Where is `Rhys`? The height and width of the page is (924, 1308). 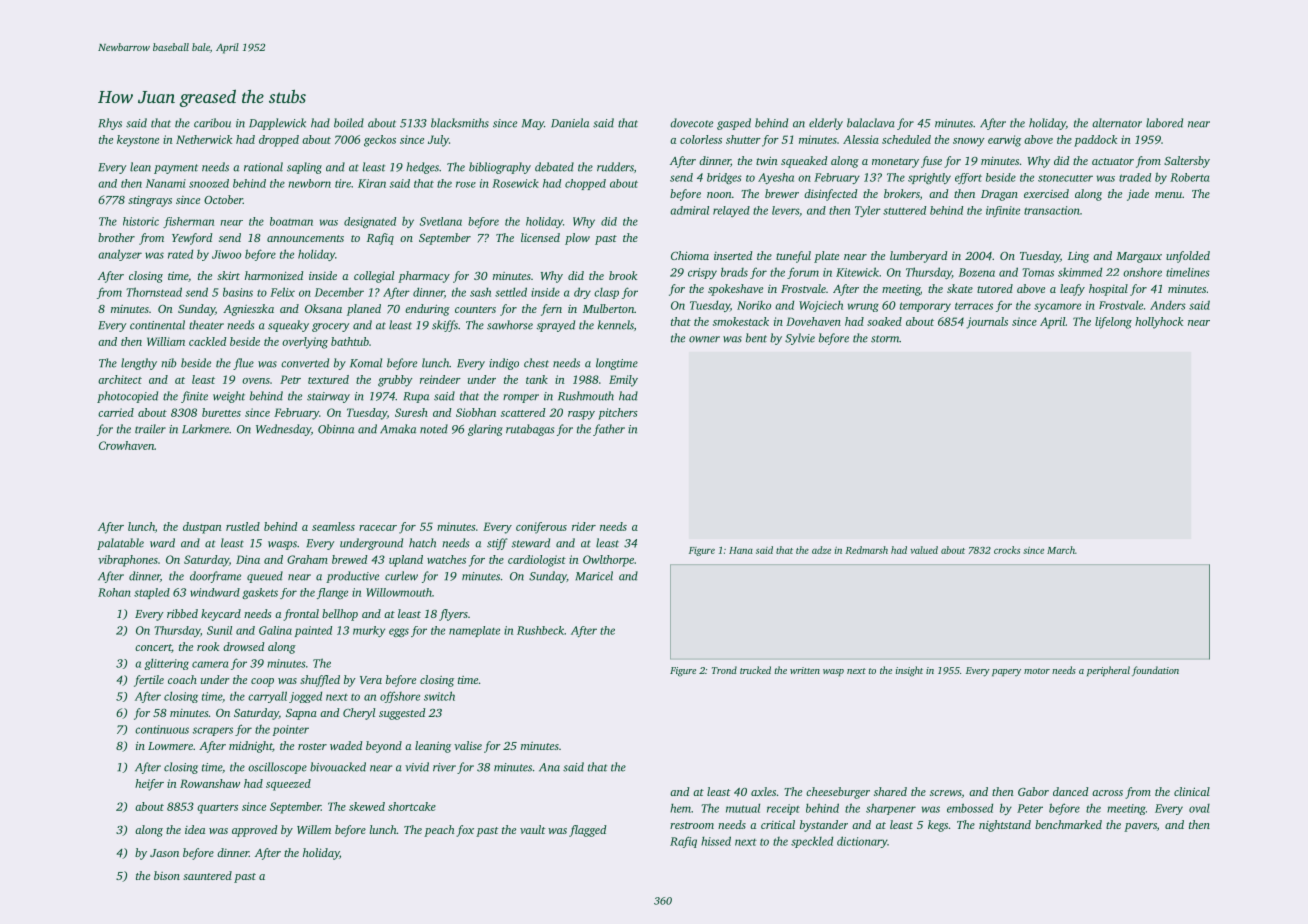 Rhys is located at coordinates (110, 124).
